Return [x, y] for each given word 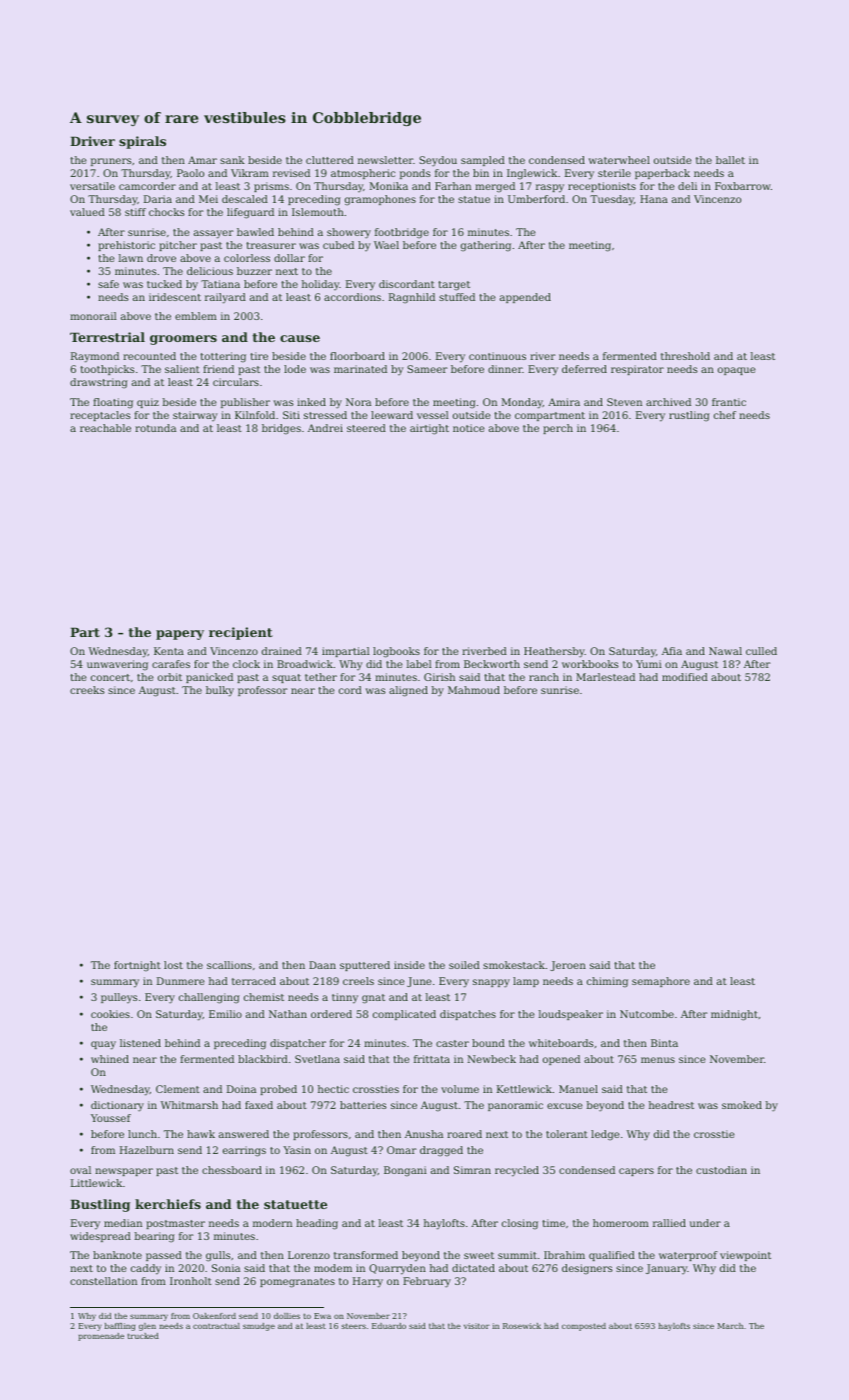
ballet [730, 160]
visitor [477, 1326]
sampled [483, 161]
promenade [101, 1337]
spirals [142, 142]
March [730, 1326]
